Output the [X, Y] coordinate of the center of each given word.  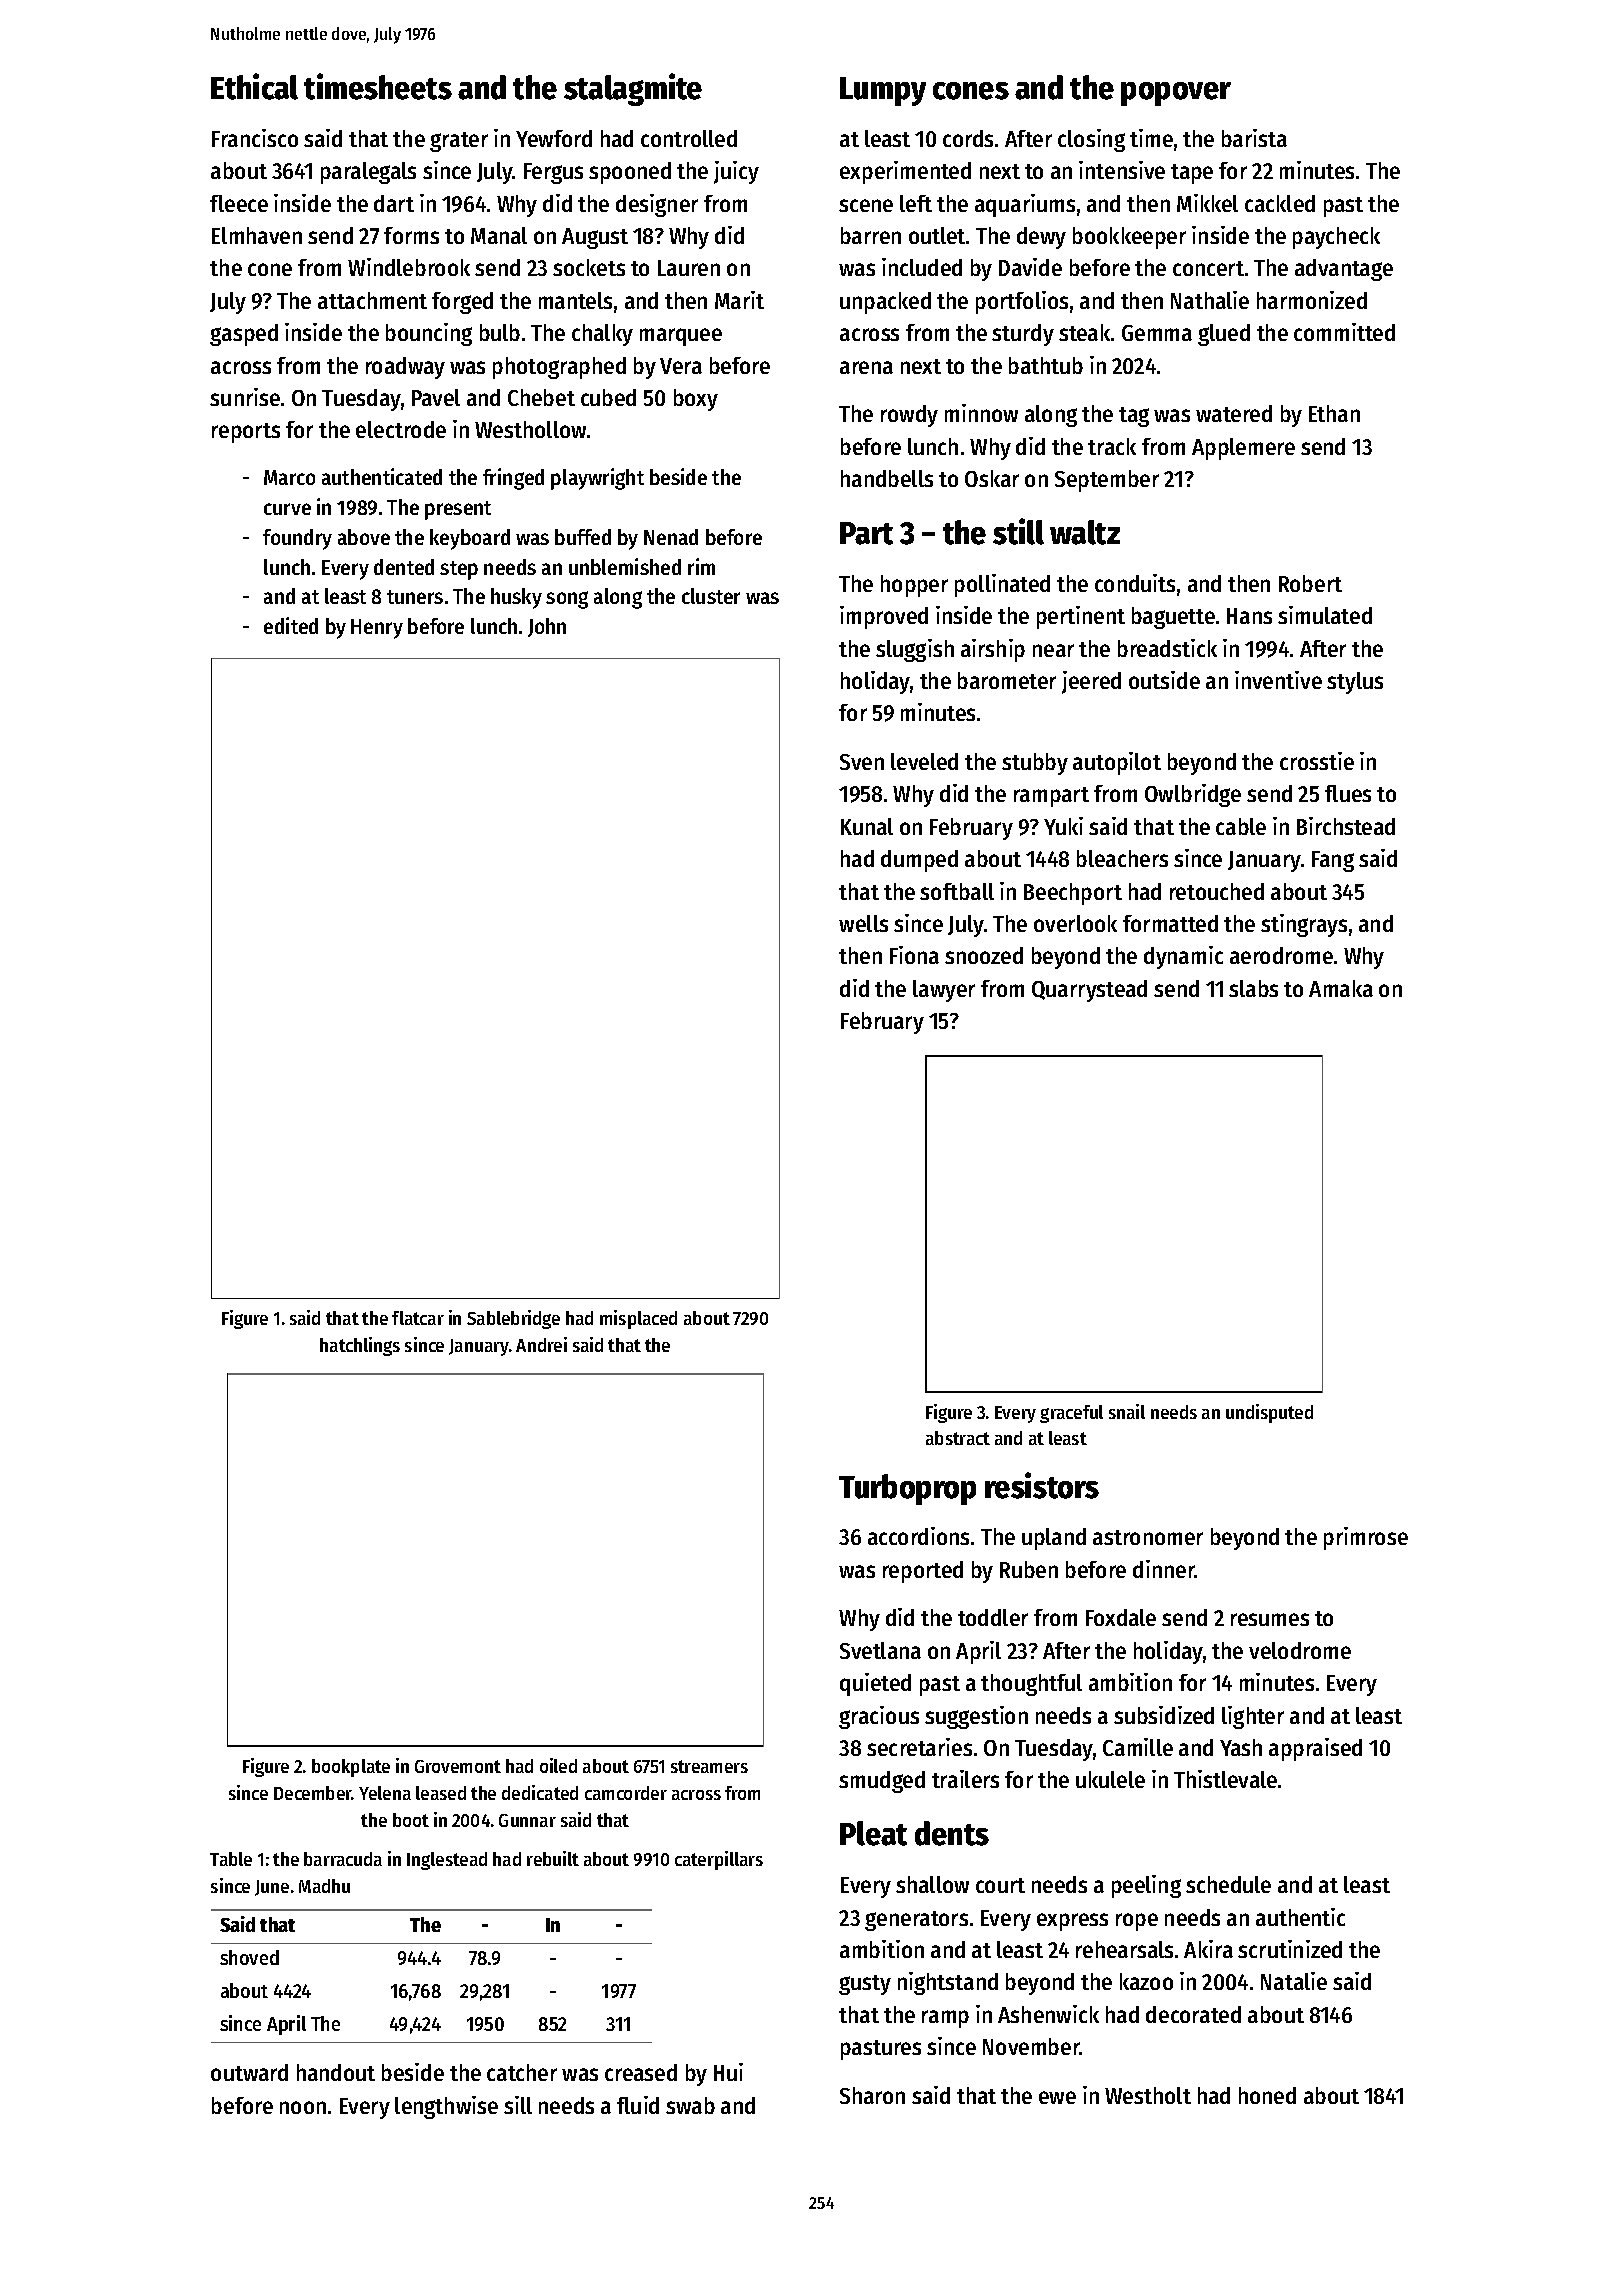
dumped [919, 861]
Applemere [1243, 449]
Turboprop [907, 1489]
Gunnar [527, 1820]
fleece [239, 203]
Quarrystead [1089, 991]
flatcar [418, 1318]
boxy [696, 400]
